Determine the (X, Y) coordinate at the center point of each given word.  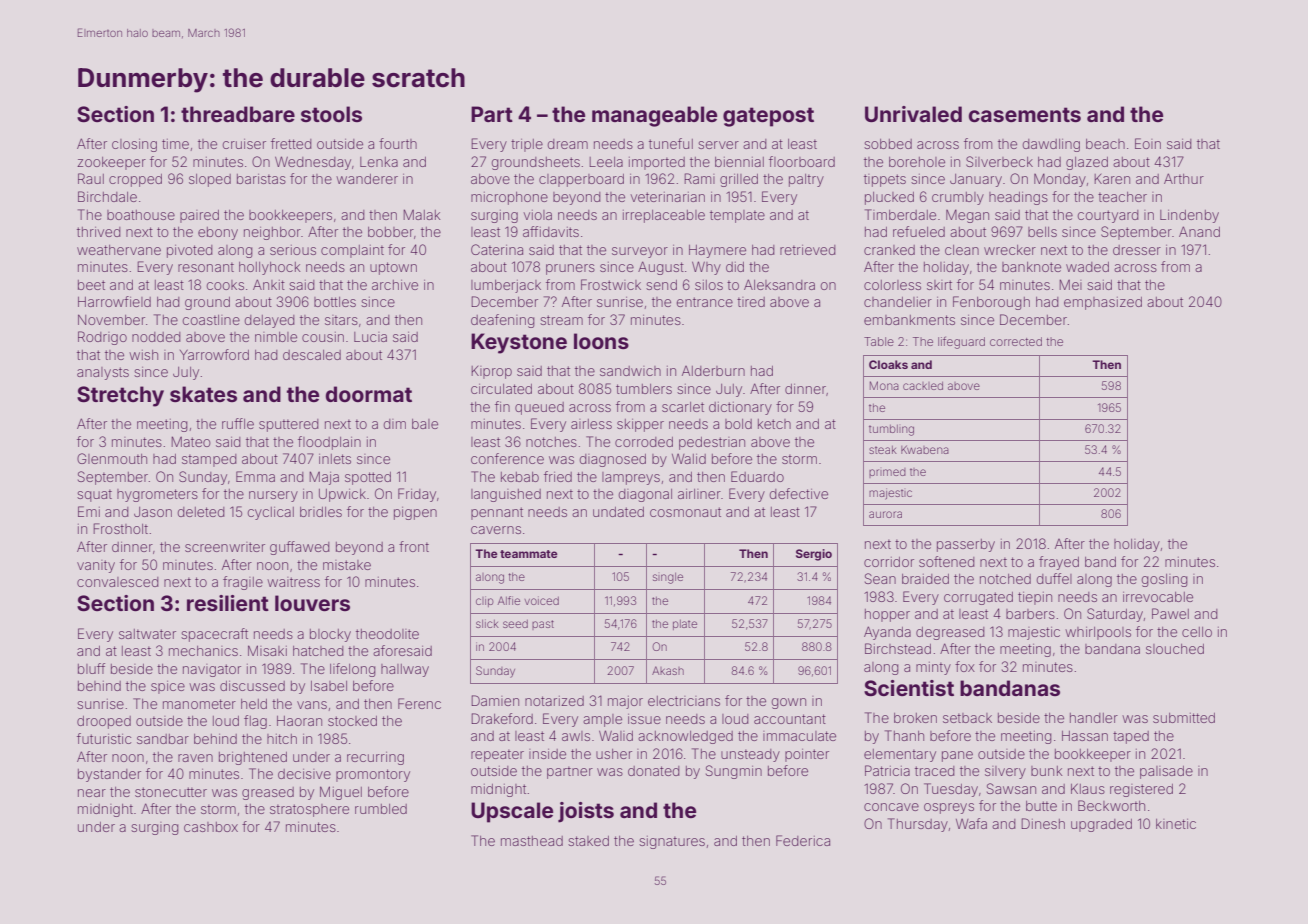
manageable (654, 116)
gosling (1165, 580)
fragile (243, 583)
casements (1025, 114)
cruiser (244, 144)
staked (588, 841)
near (92, 793)
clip (485, 601)
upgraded (1101, 825)
